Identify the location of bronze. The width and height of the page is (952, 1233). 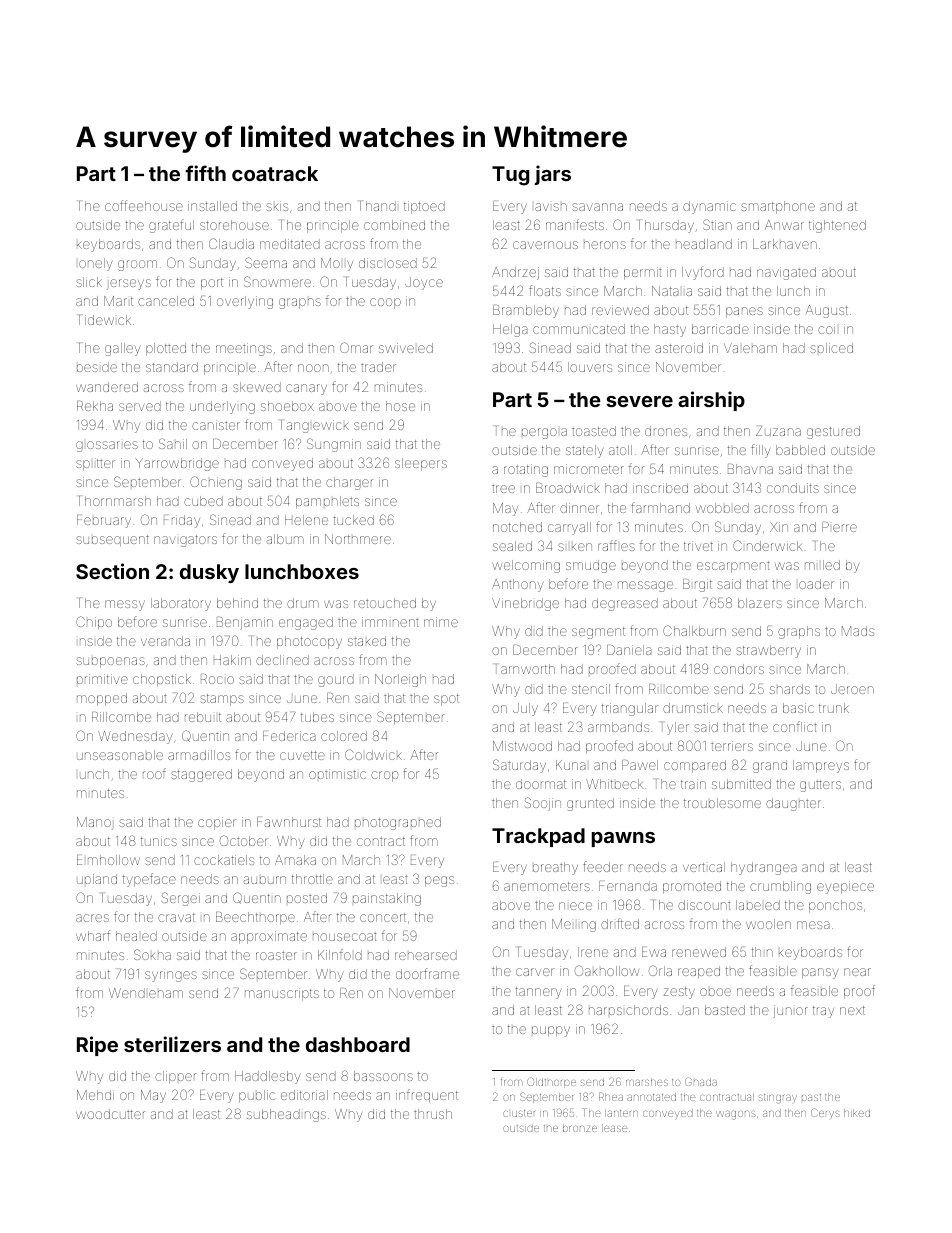
(580, 1128).
